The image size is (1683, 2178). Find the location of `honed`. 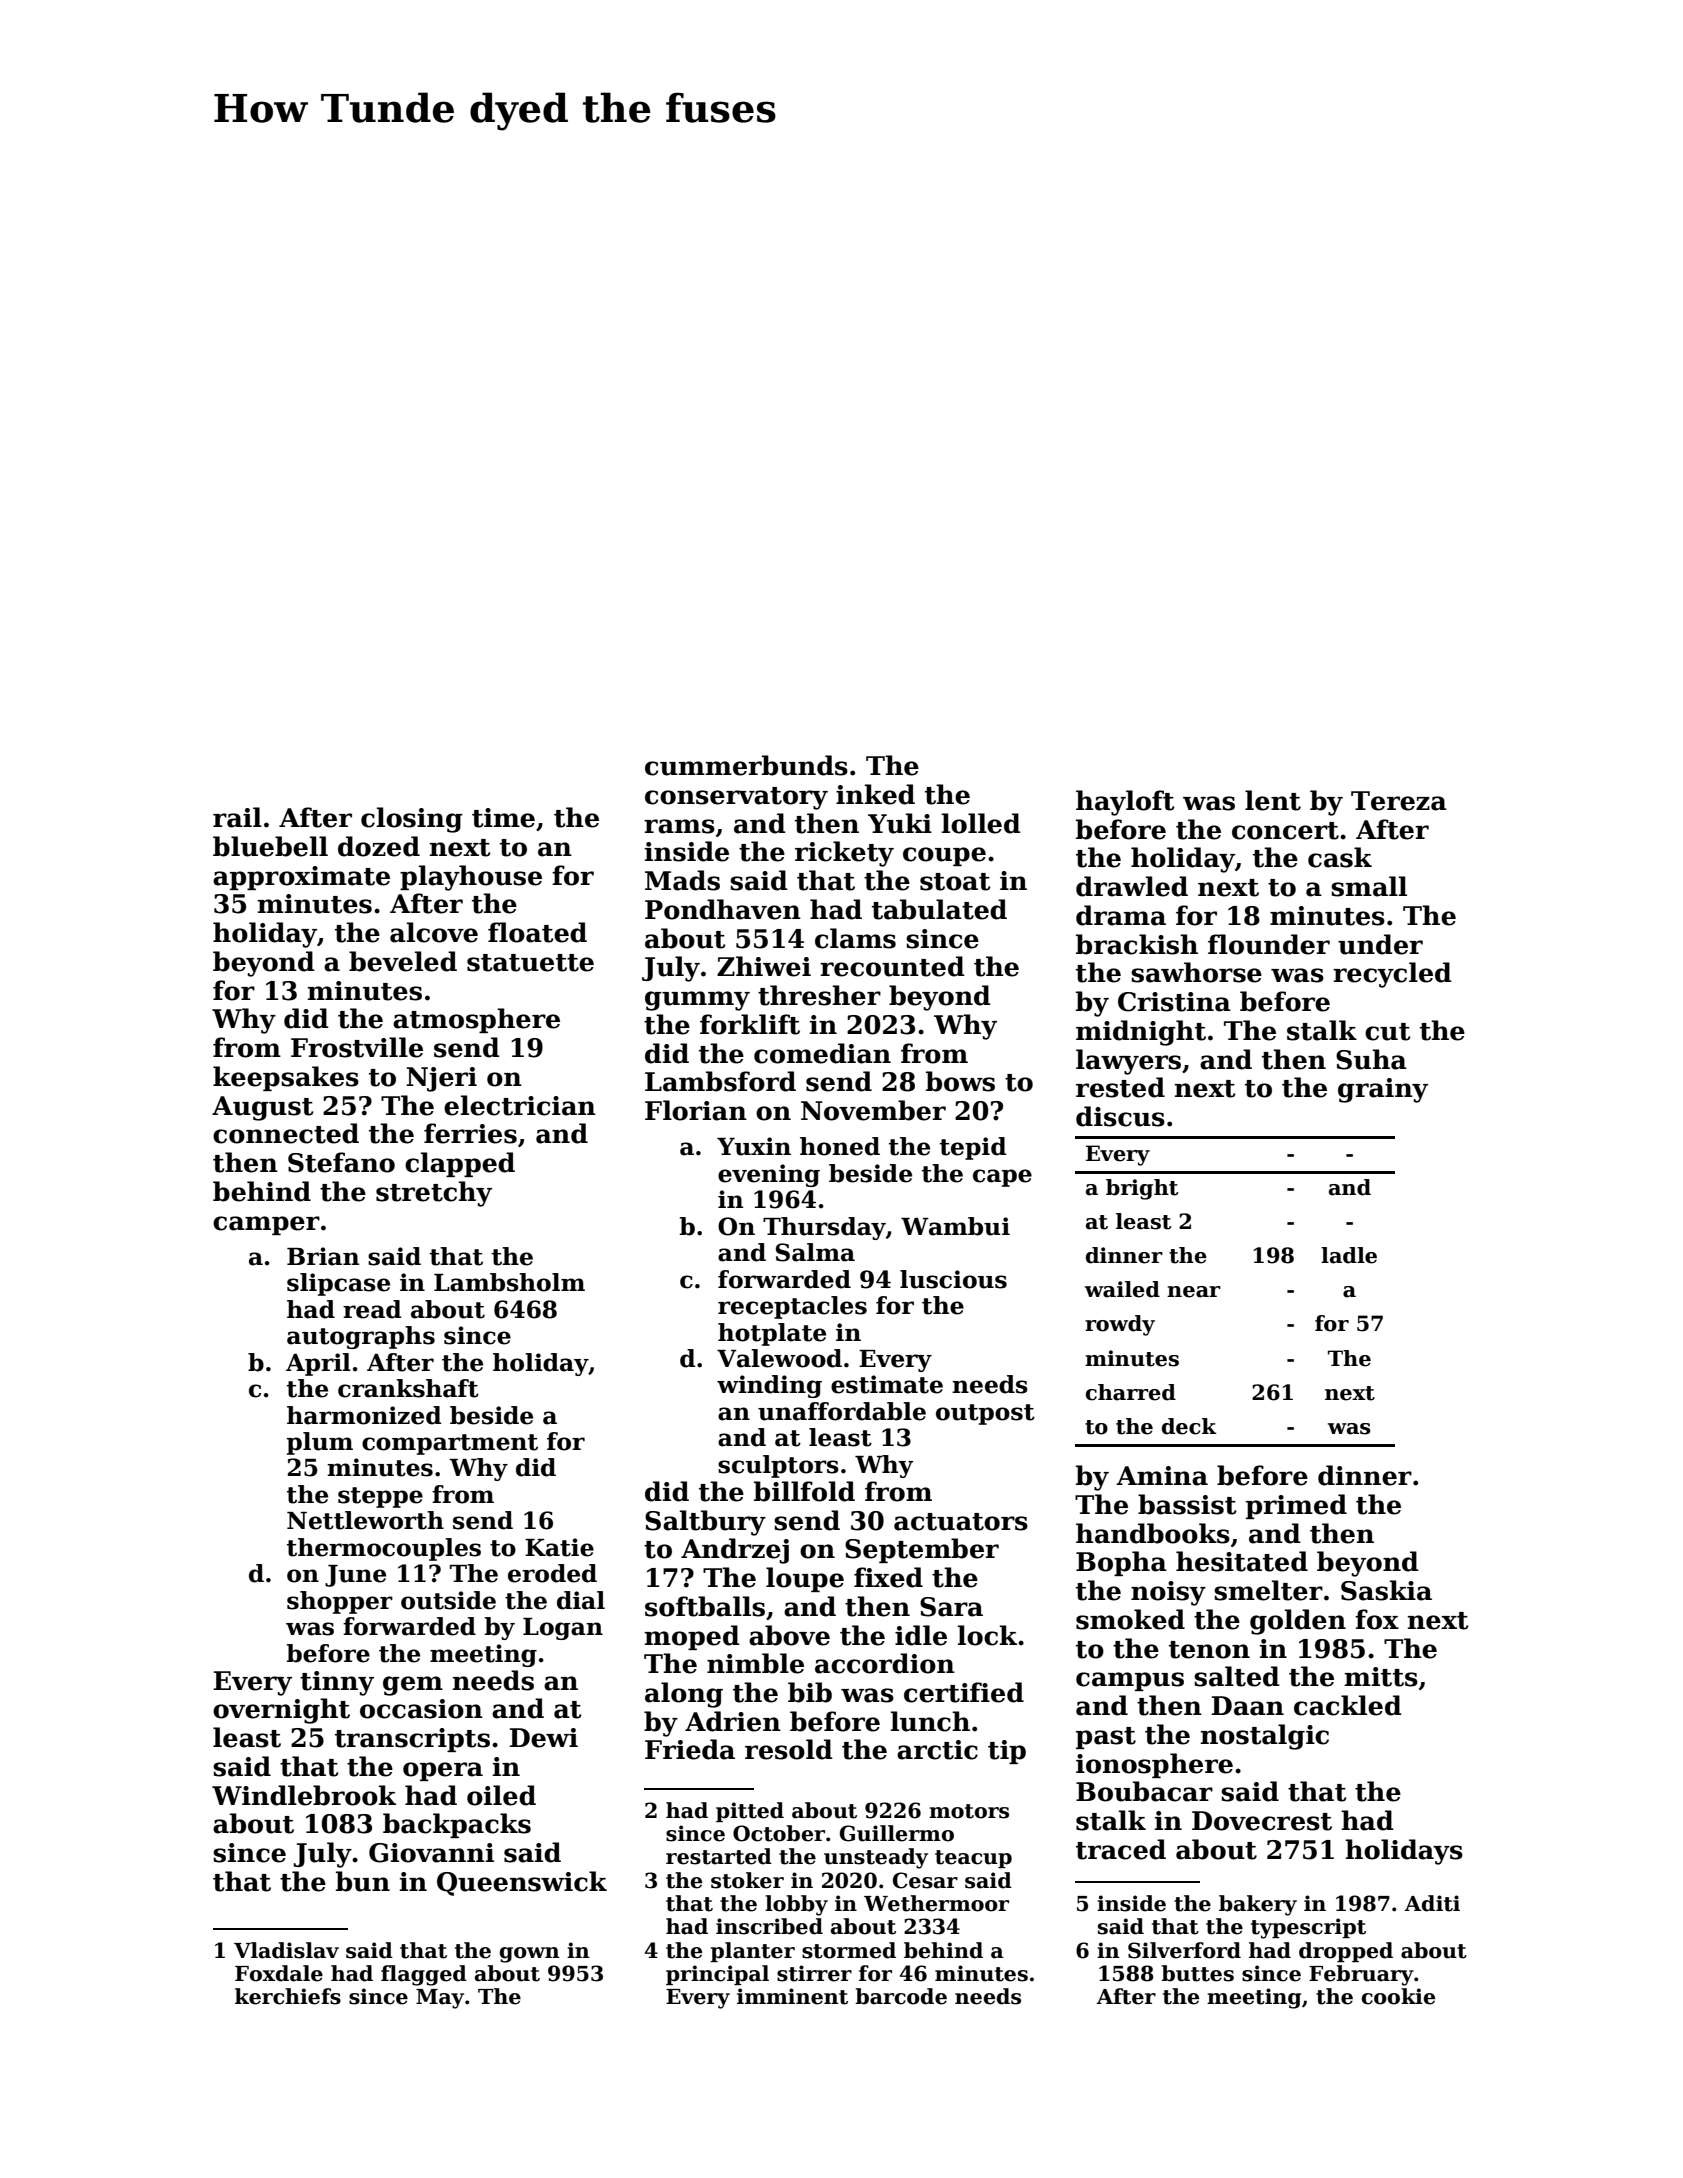

honed is located at coordinates (840, 1146).
